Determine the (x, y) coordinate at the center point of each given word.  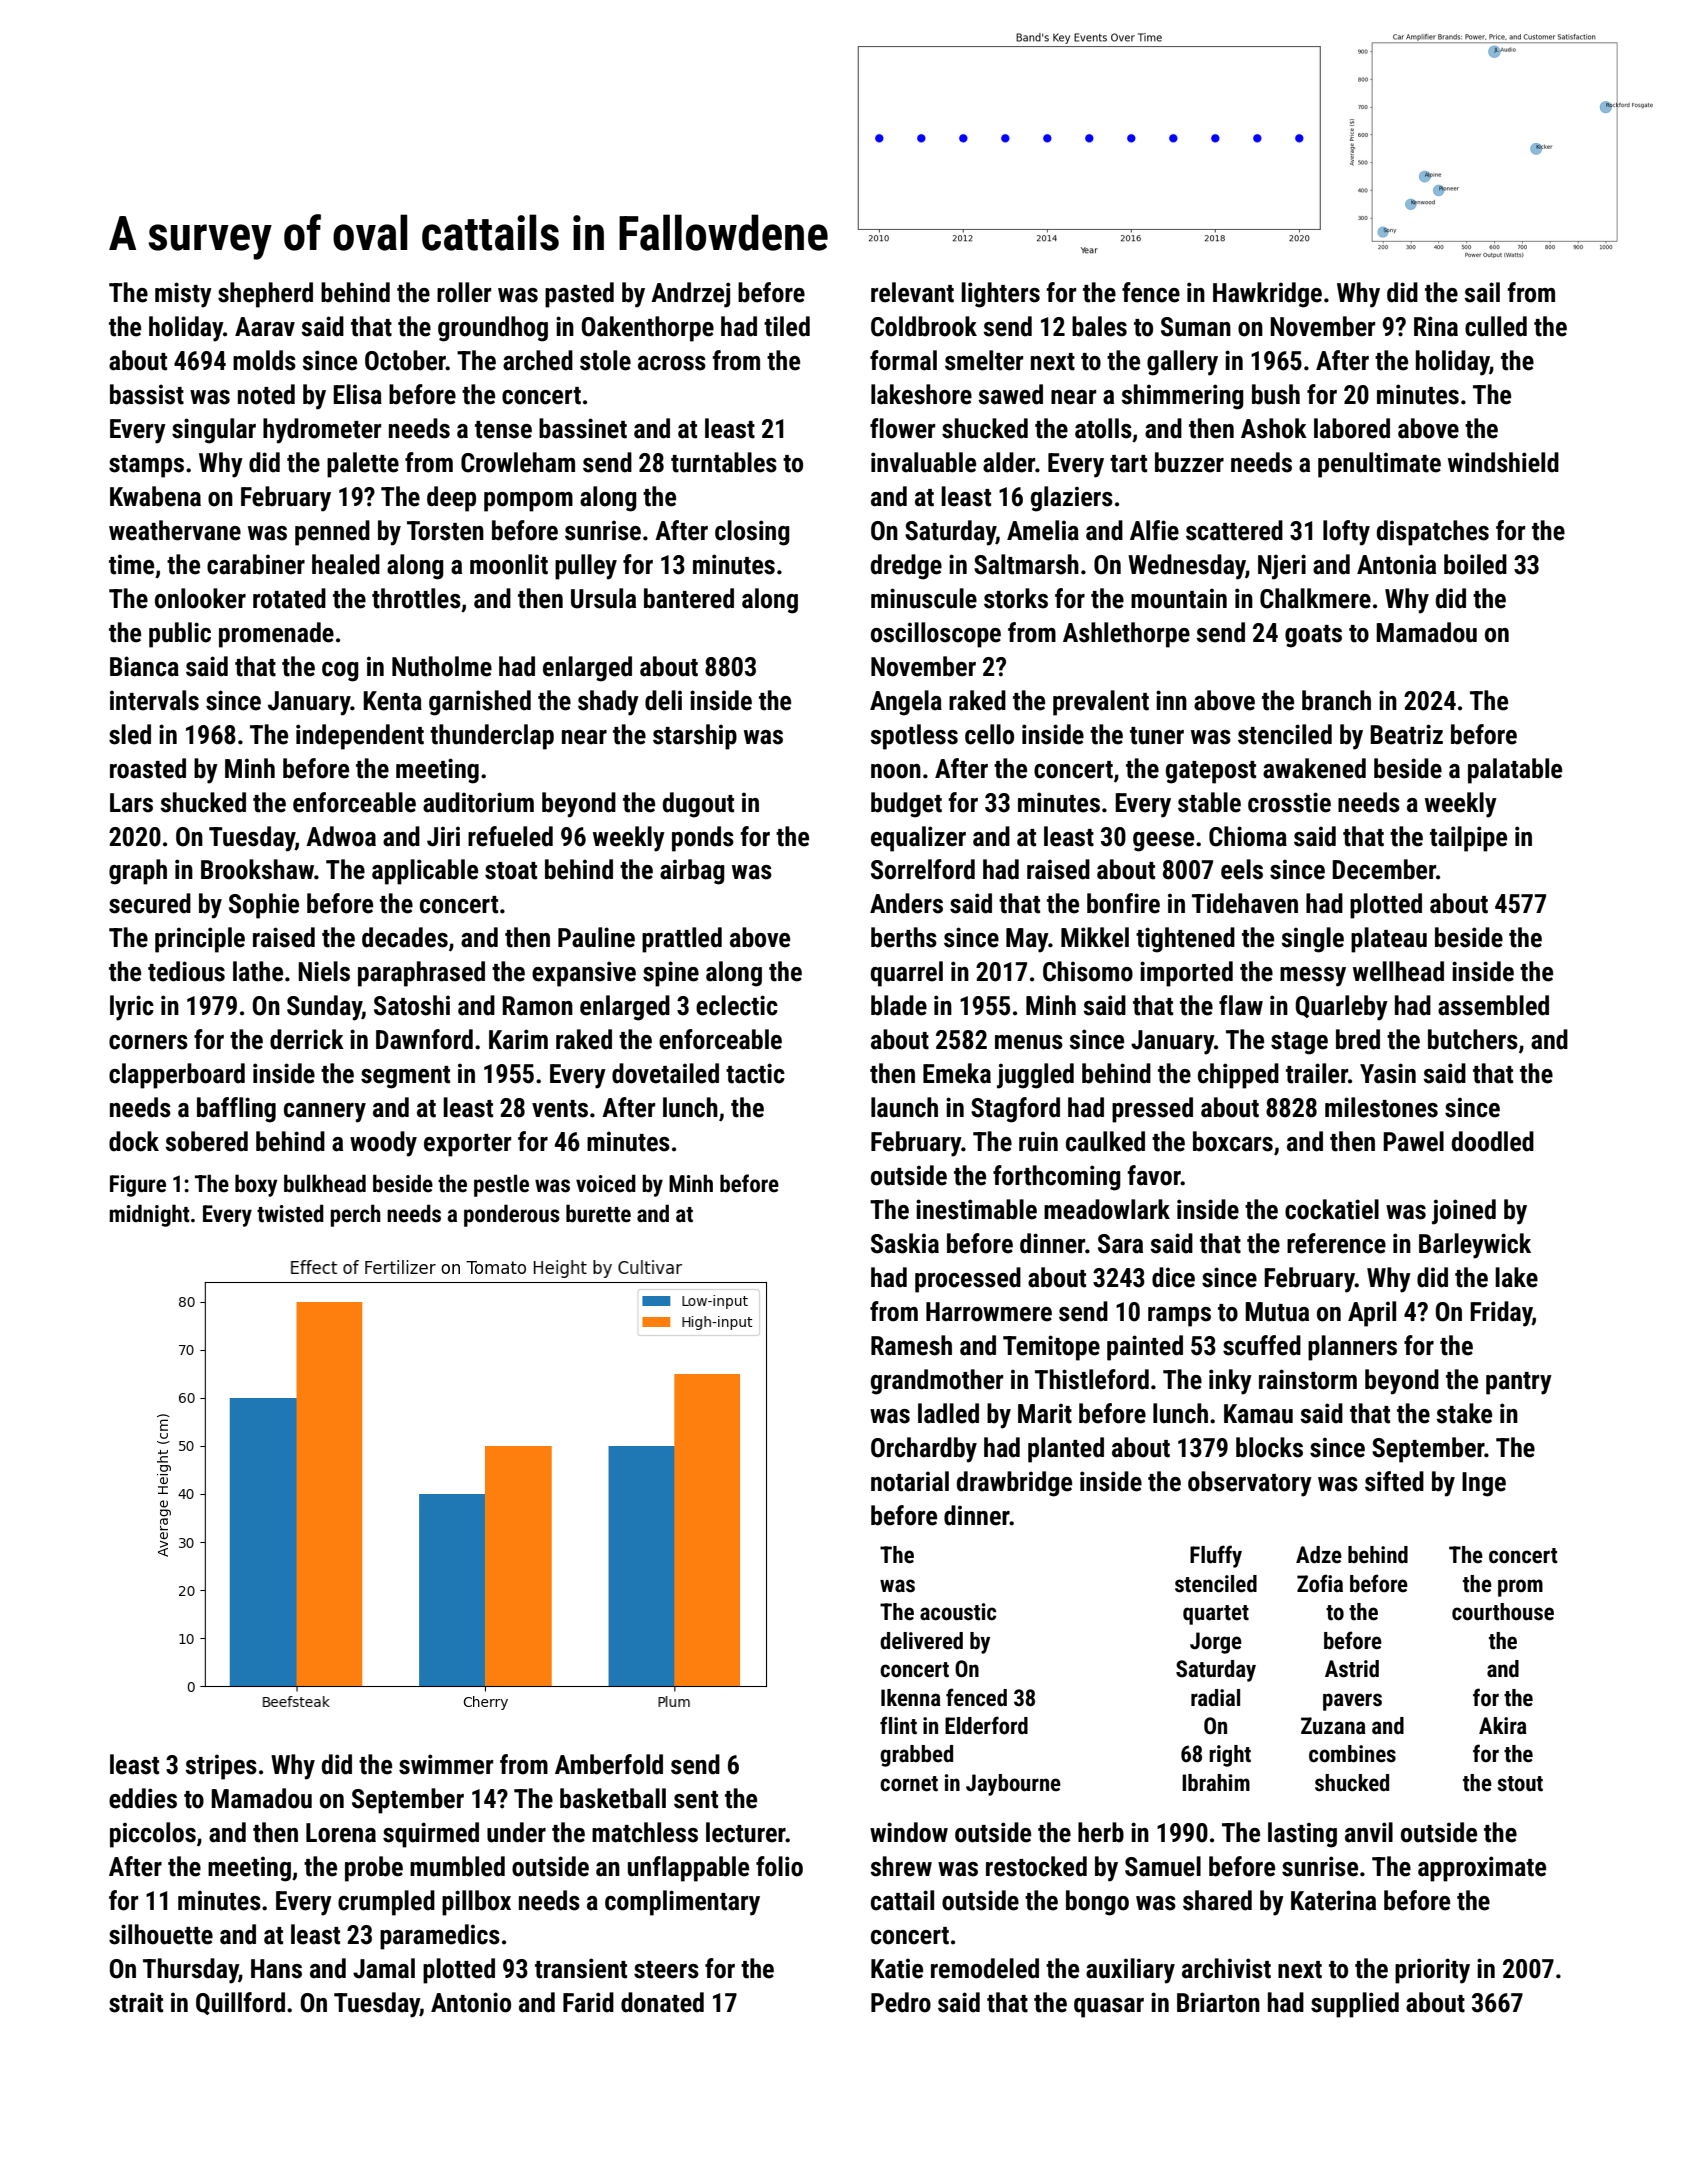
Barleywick (1475, 1246)
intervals (154, 700)
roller (464, 292)
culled (1496, 326)
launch (904, 1107)
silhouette (161, 1934)
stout (1520, 1784)
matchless (645, 1832)
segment (405, 1077)
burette (598, 1213)
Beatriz (1406, 734)
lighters (1000, 295)
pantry (1519, 1383)
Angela (906, 703)
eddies (143, 1798)
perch (355, 1215)
